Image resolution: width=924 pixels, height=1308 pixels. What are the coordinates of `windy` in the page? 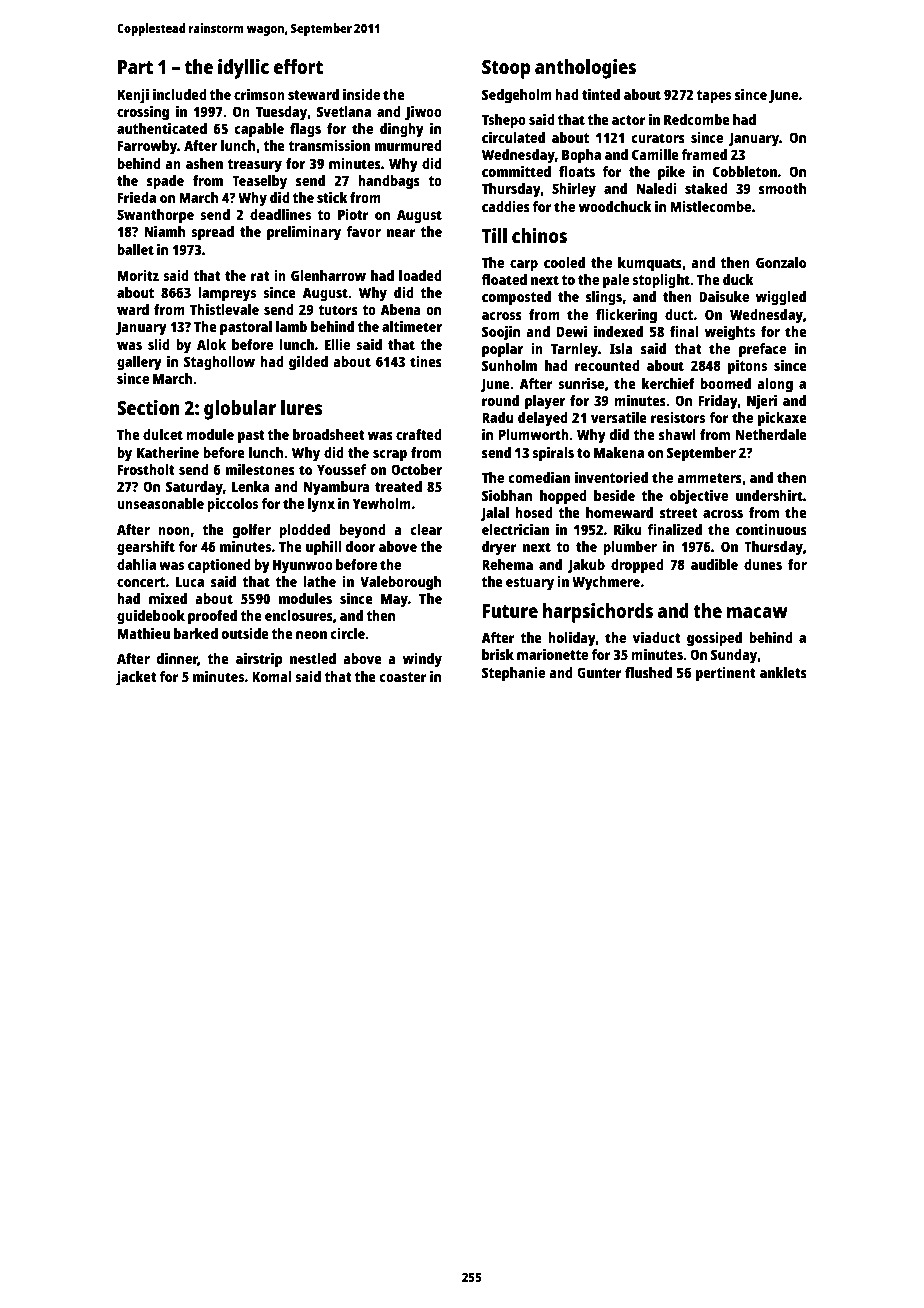 It's located at (422, 660).
